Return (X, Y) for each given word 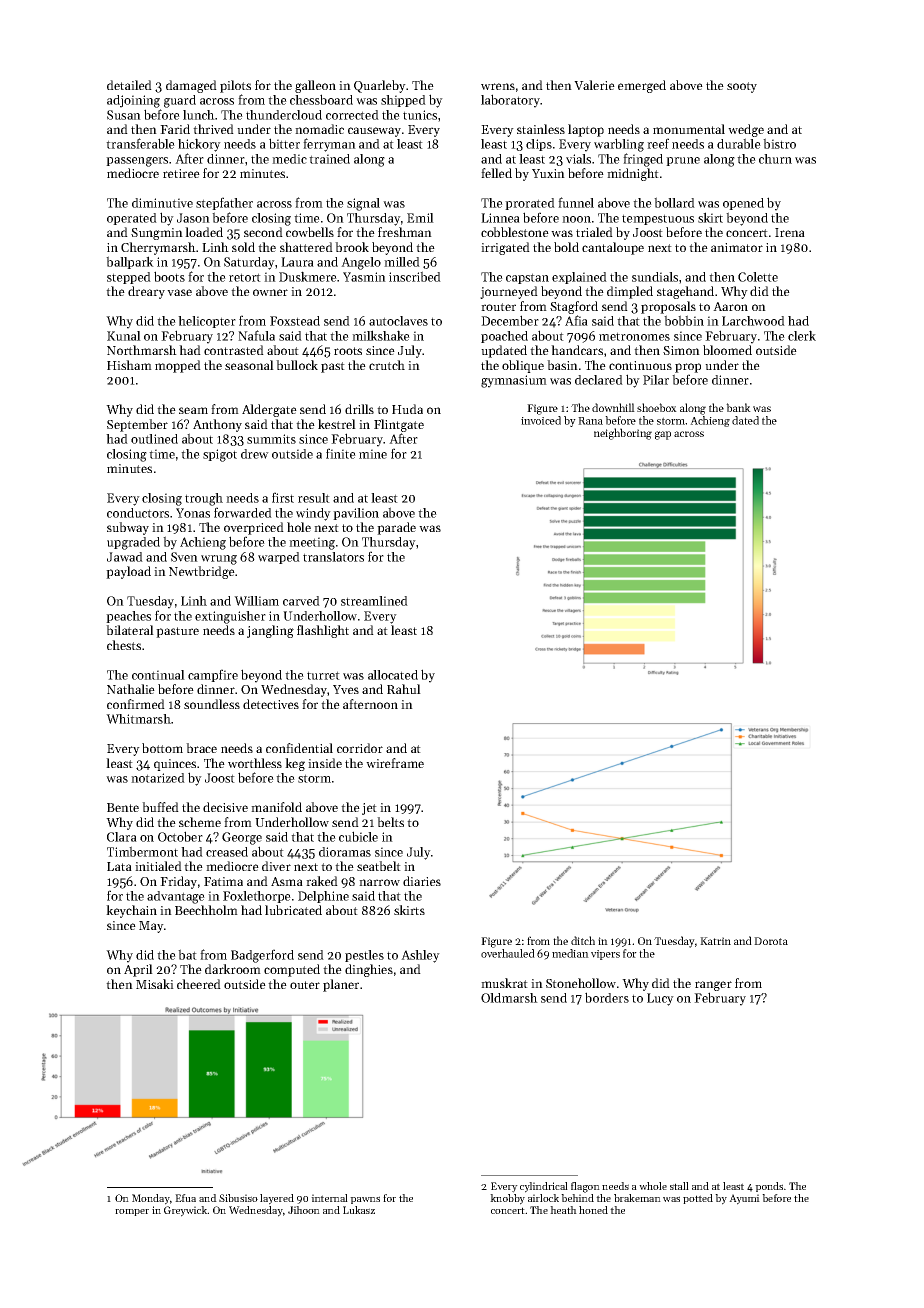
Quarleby (380, 86)
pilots (235, 86)
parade (396, 528)
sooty (742, 87)
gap (663, 435)
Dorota (771, 941)
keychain (131, 911)
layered (277, 1199)
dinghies (369, 970)
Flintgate (399, 425)
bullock (297, 365)
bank (738, 407)
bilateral (130, 630)
